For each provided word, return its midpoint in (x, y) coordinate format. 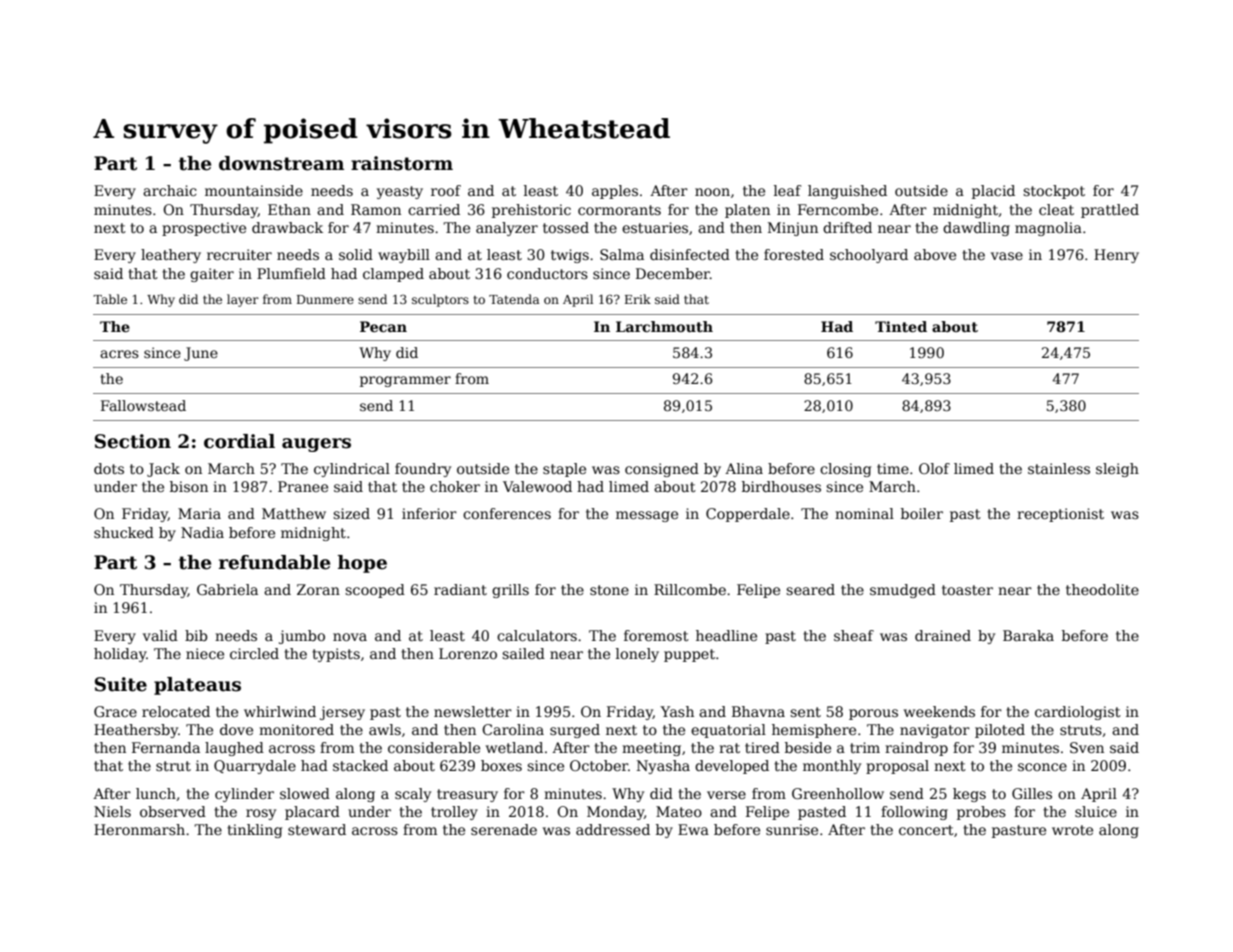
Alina (744, 468)
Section (133, 441)
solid (356, 254)
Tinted (901, 326)
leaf (787, 190)
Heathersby (136, 731)
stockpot (1054, 192)
